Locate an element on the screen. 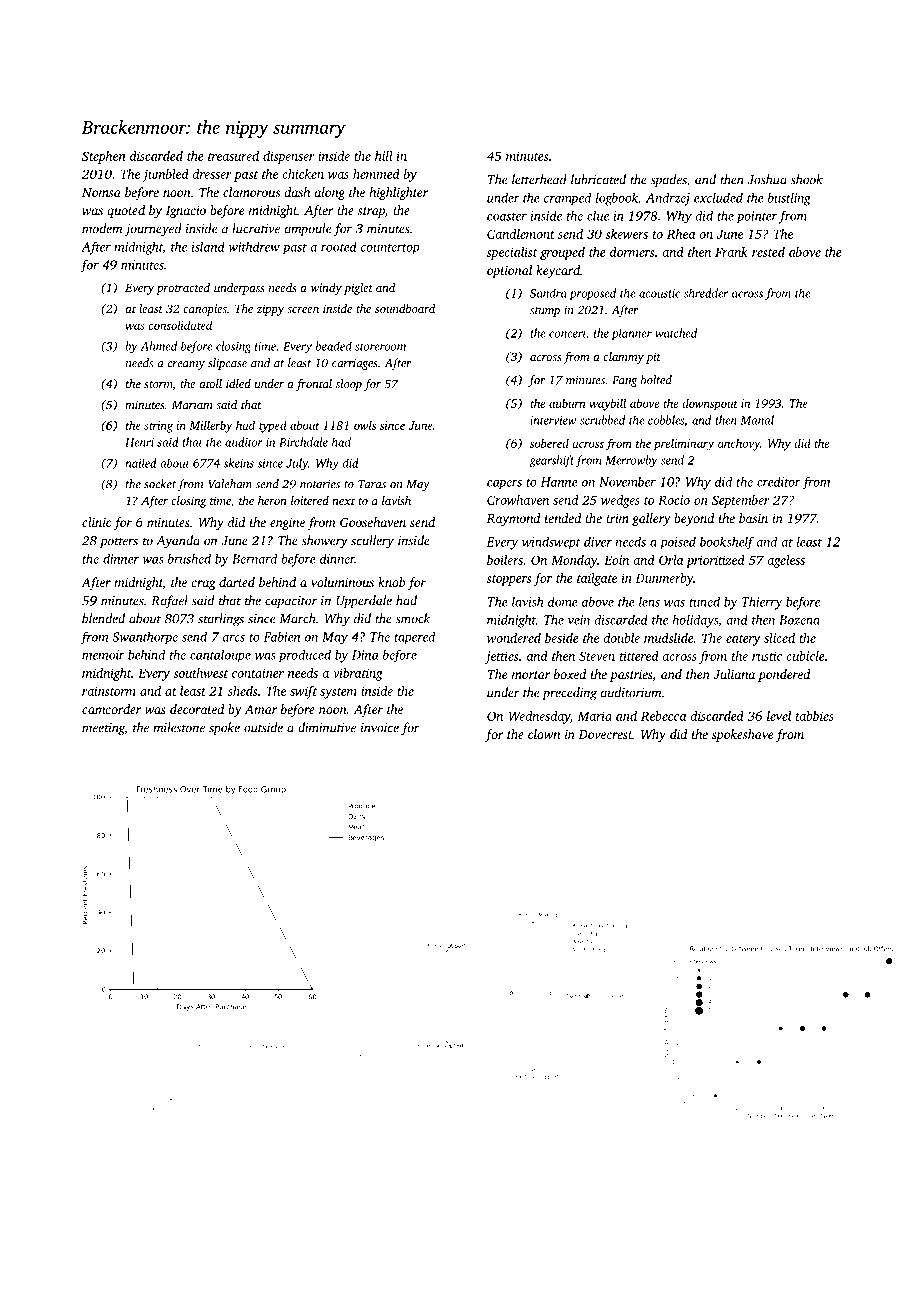 Image resolution: width=924 pixels, height=1314 pixels. clown is located at coordinates (544, 734).
